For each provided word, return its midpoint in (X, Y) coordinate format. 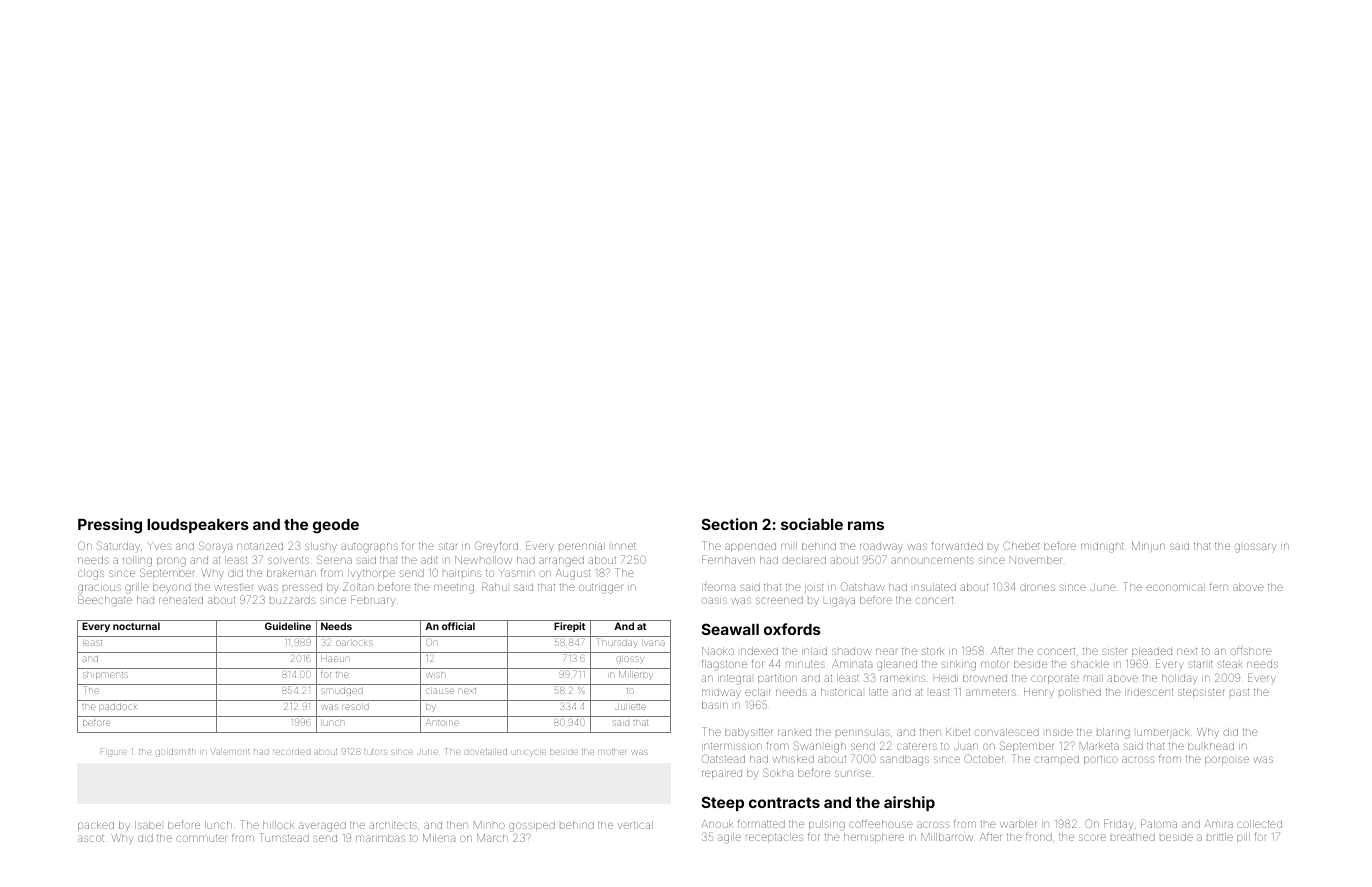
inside (1059, 732)
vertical (635, 825)
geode (336, 526)
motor (994, 664)
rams (866, 525)
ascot (91, 838)
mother (612, 752)
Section (729, 524)
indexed (759, 651)
